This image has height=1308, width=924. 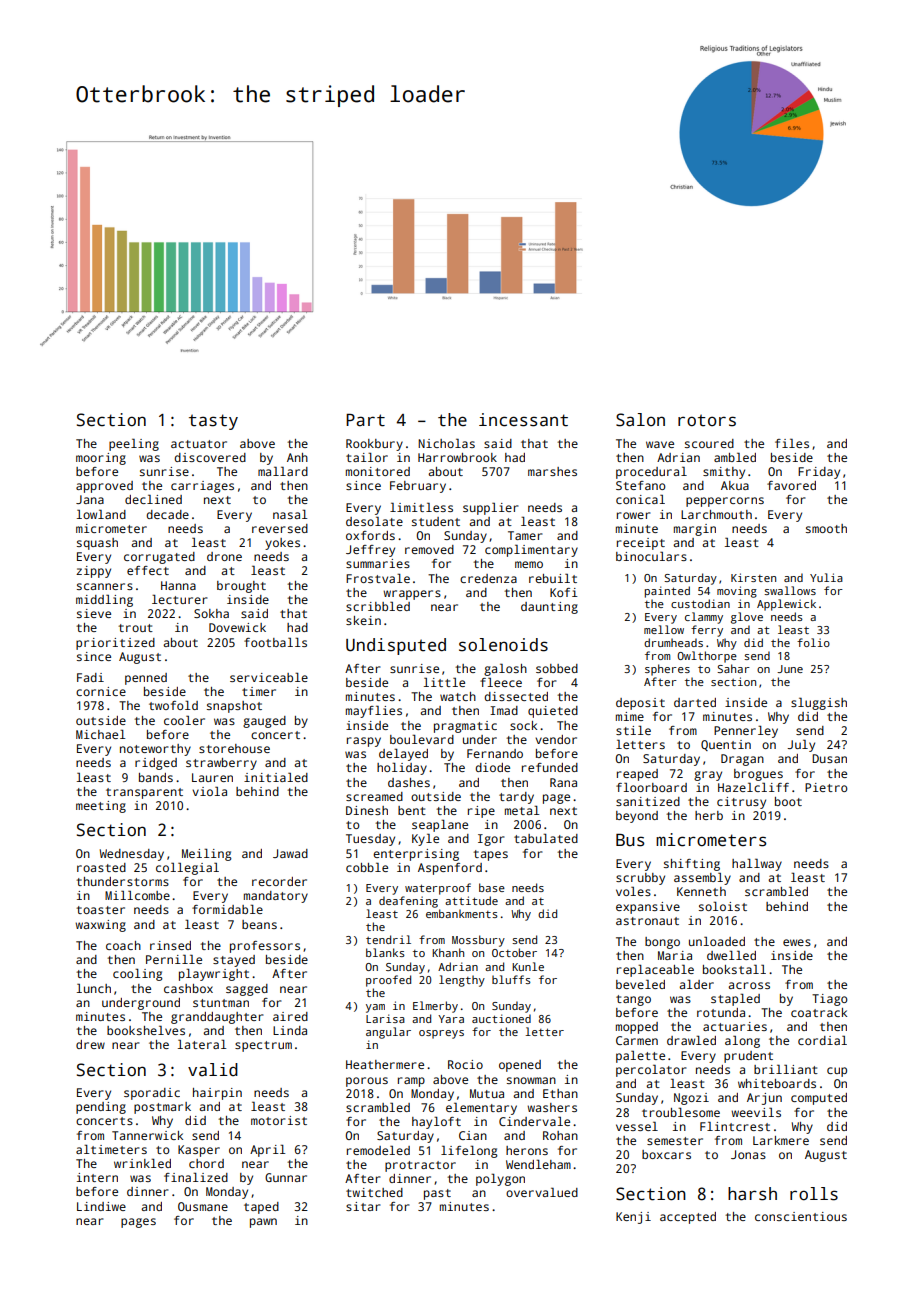 I want to click on supplier, so click(x=490, y=508).
